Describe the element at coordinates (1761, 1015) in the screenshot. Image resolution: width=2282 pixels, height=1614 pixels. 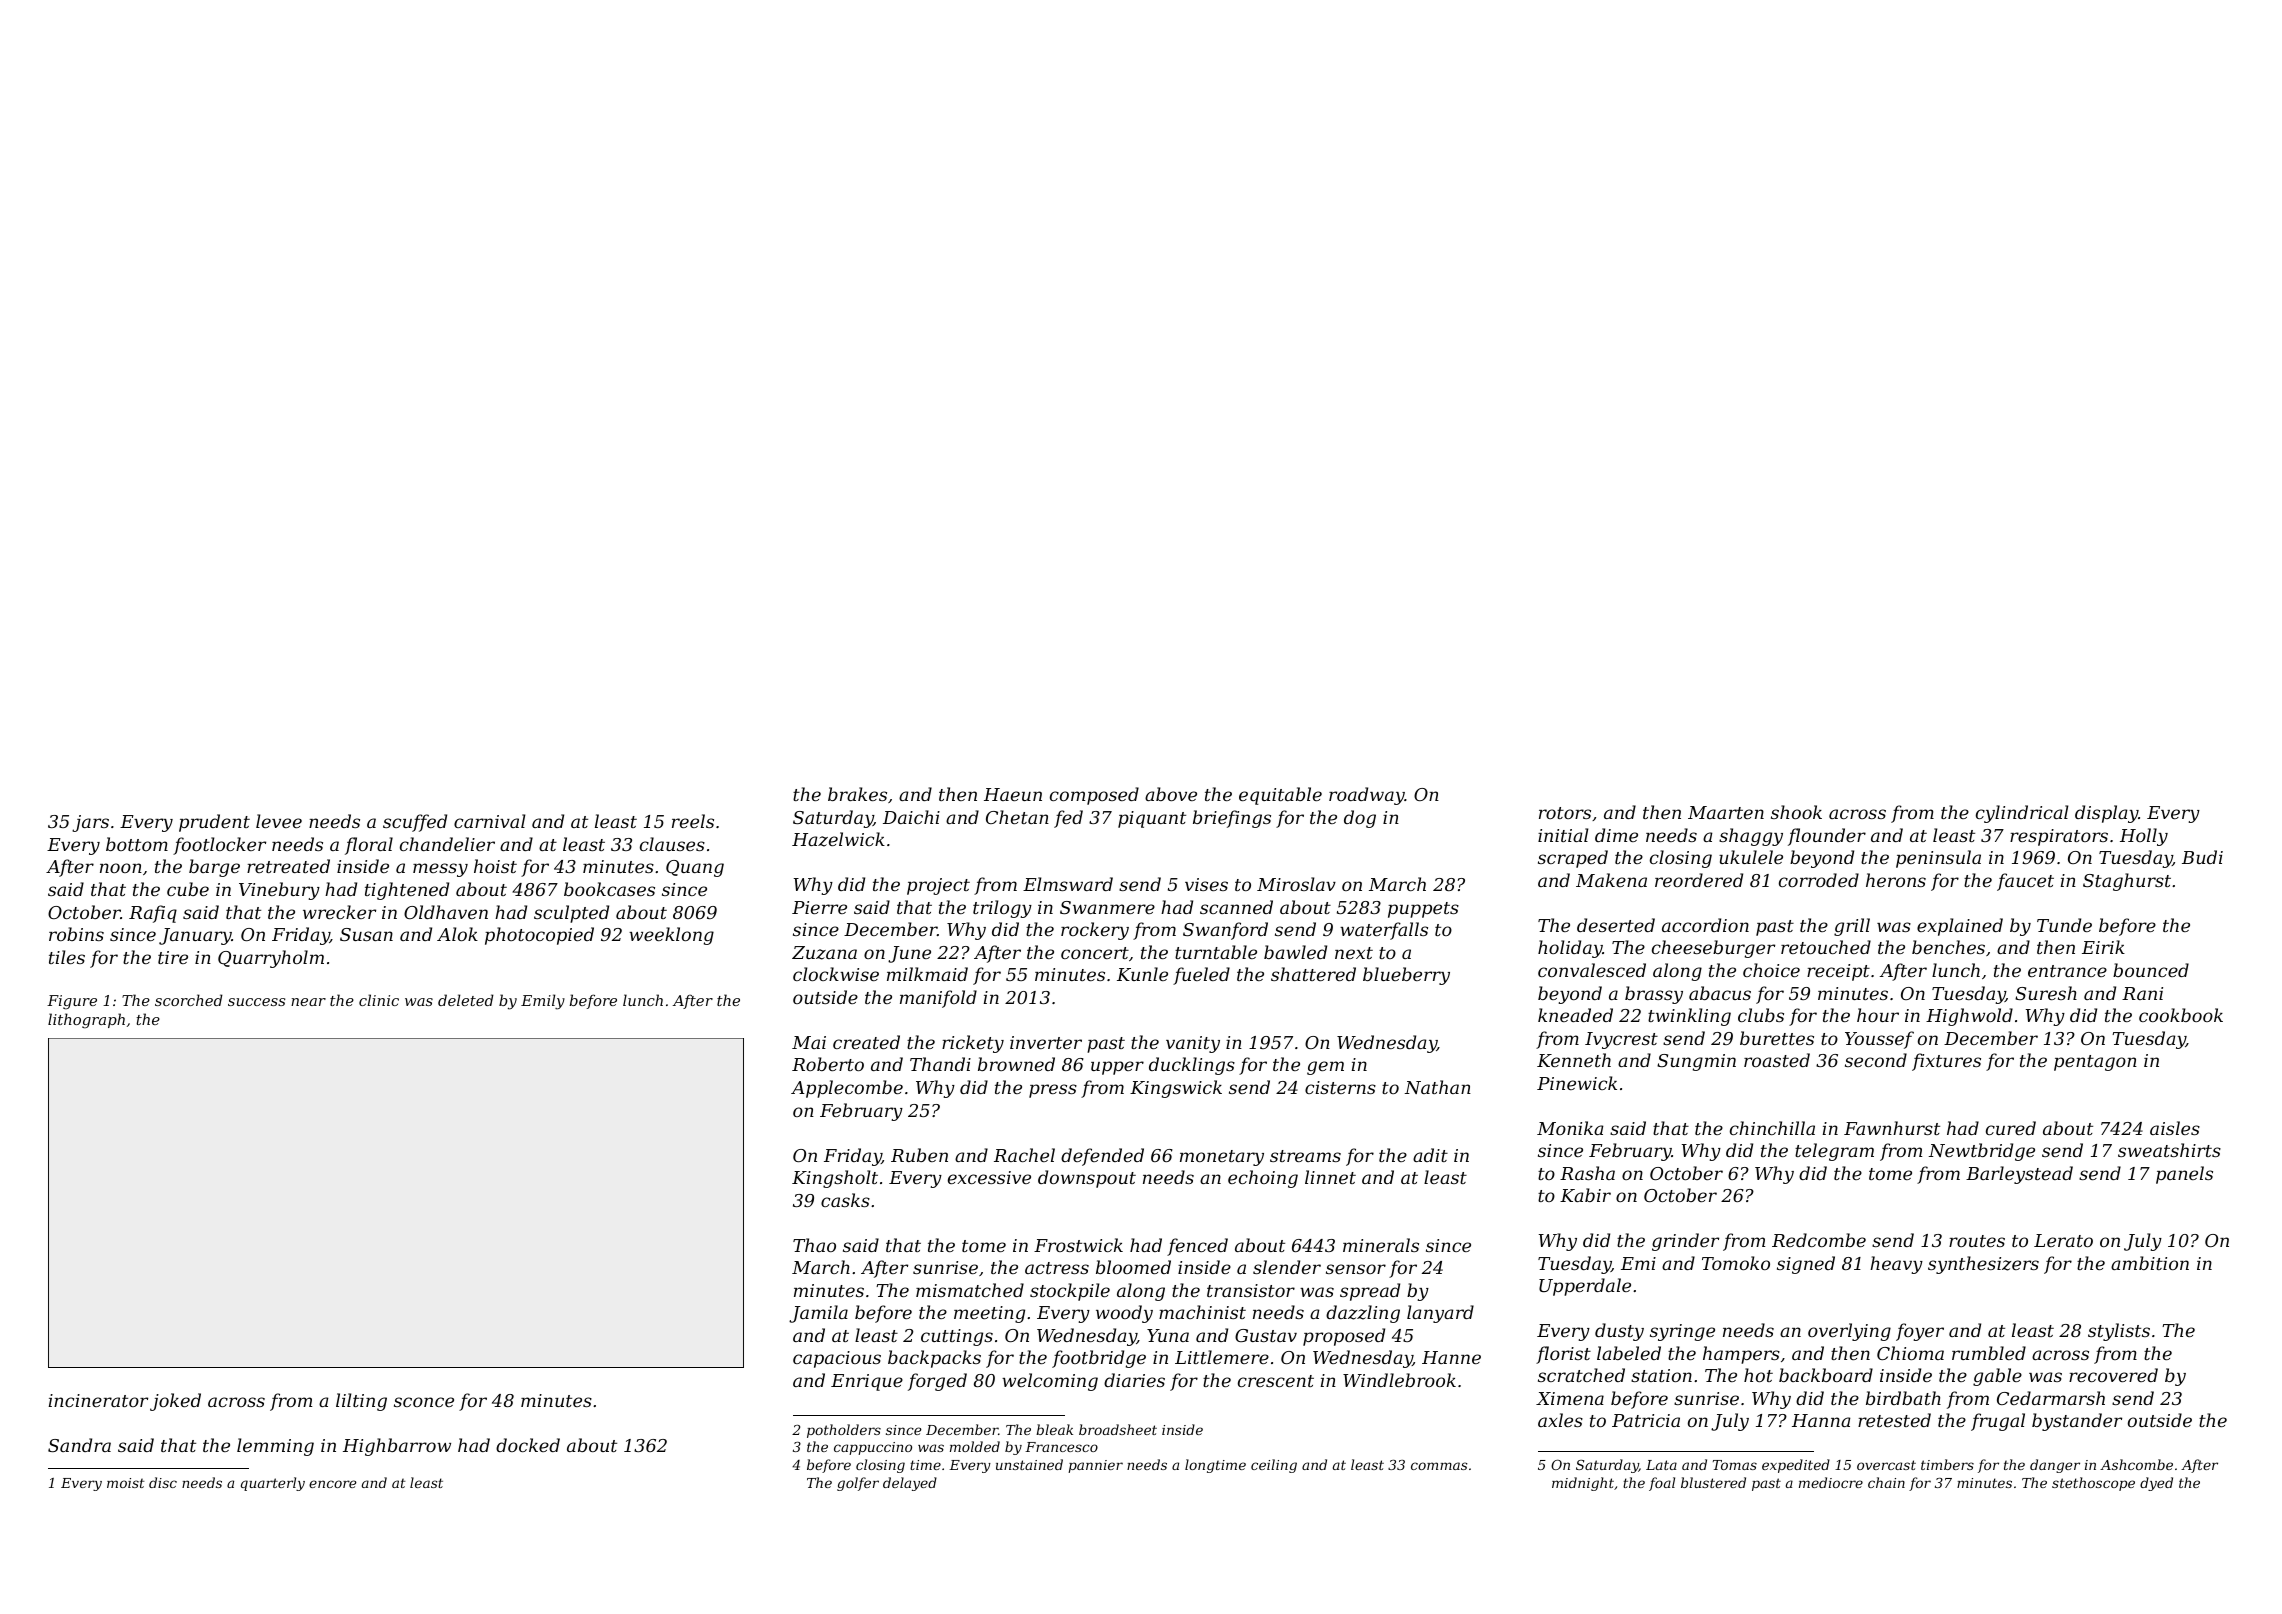
I see `clubs` at that location.
